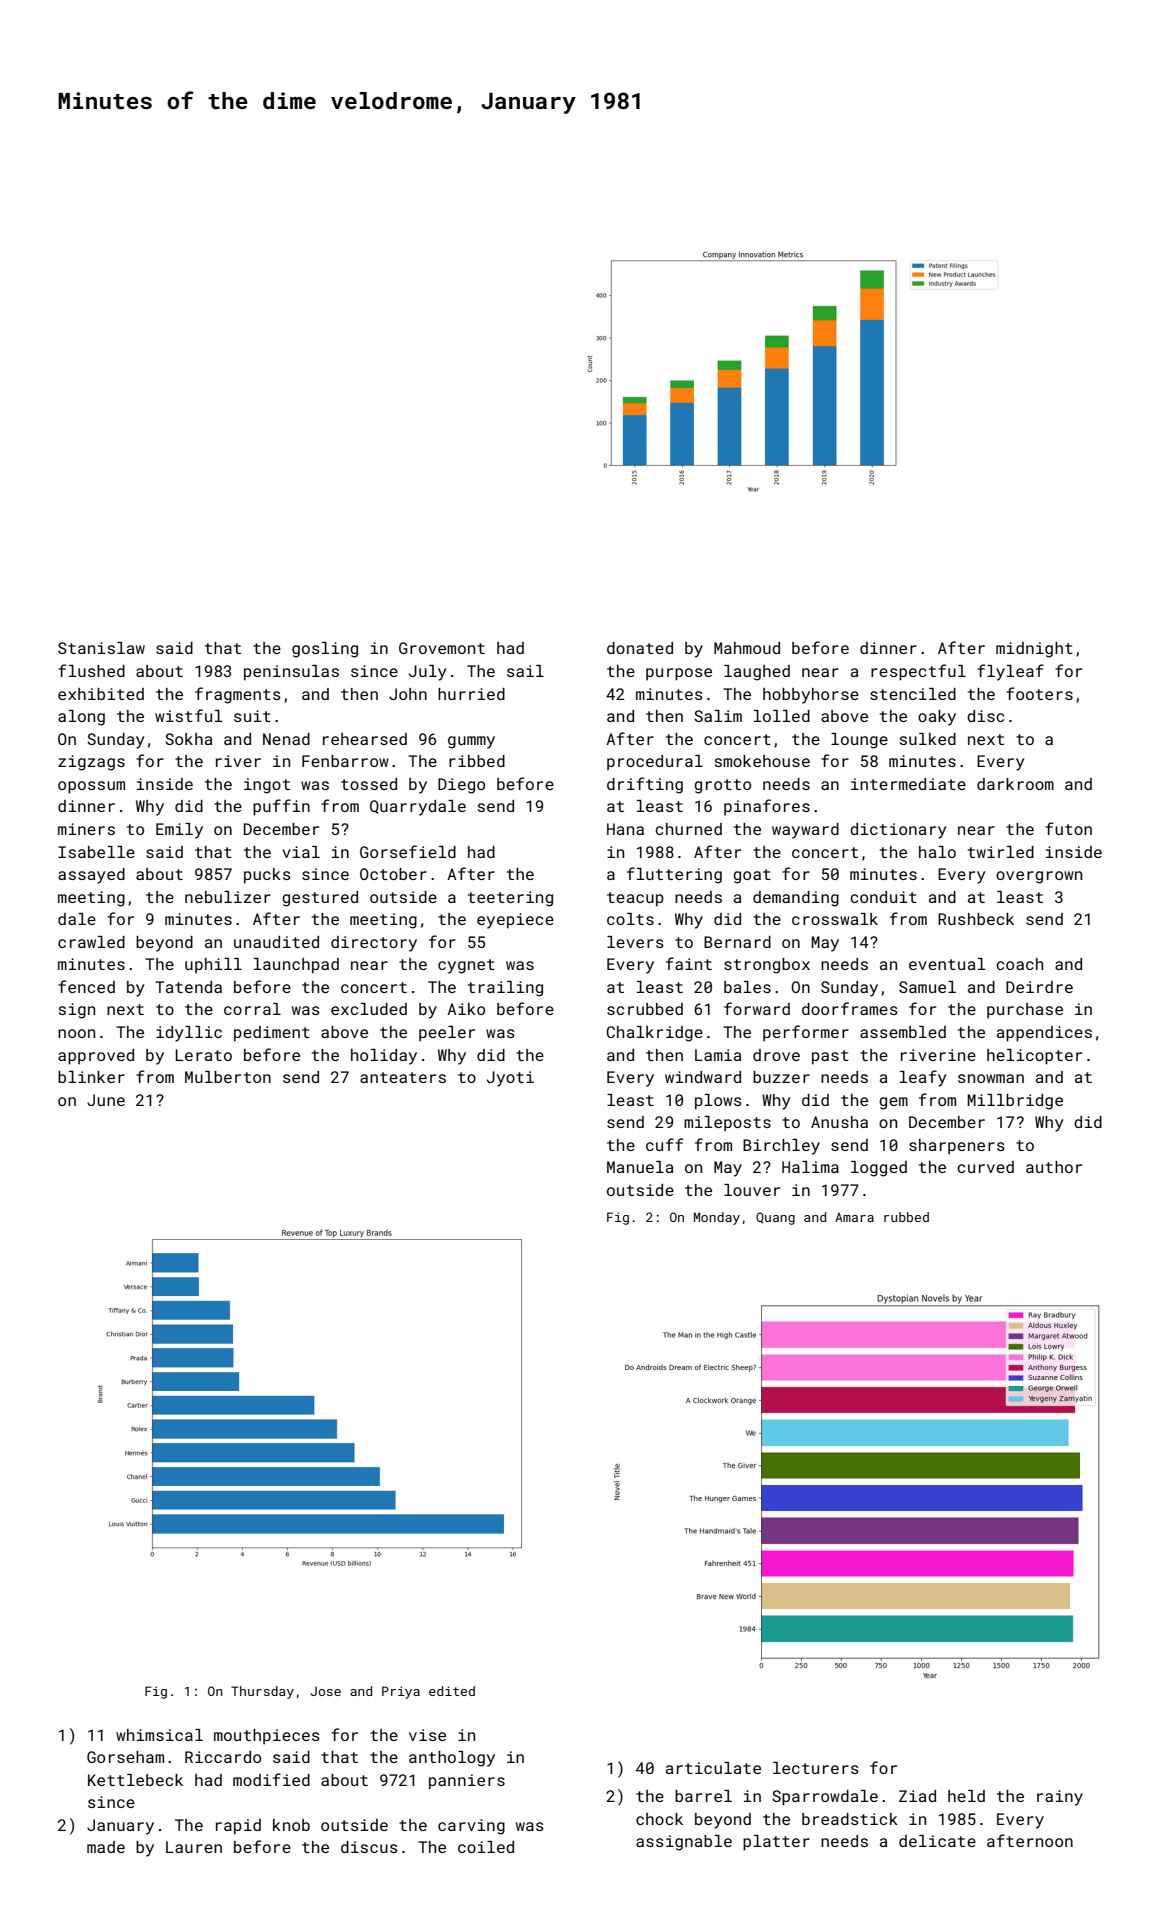 The image size is (1169, 1925). What do you see at coordinates (883, 897) in the document?
I see `conduit` at bounding box center [883, 897].
